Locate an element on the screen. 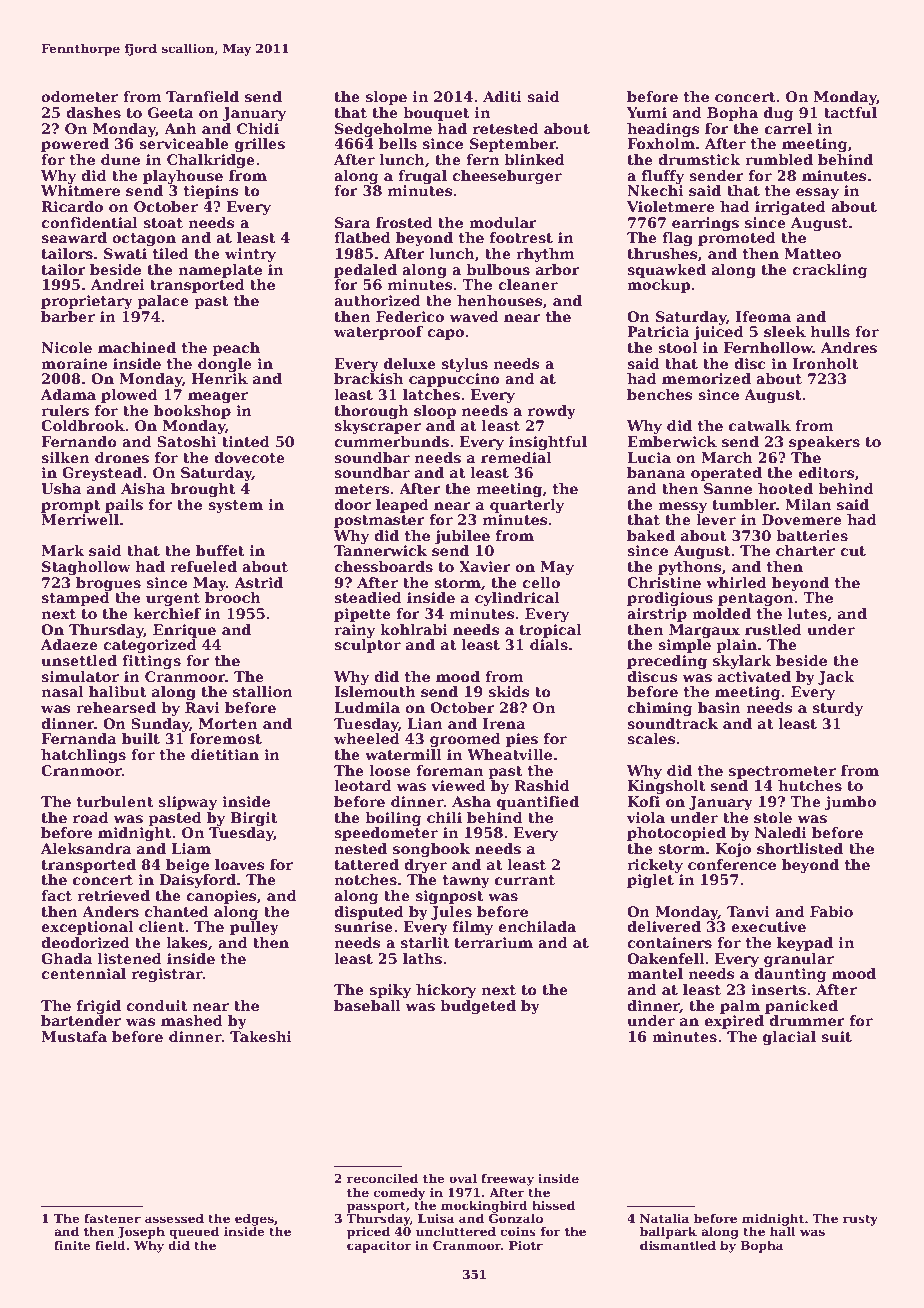  jubilee is located at coordinates (462, 537).
